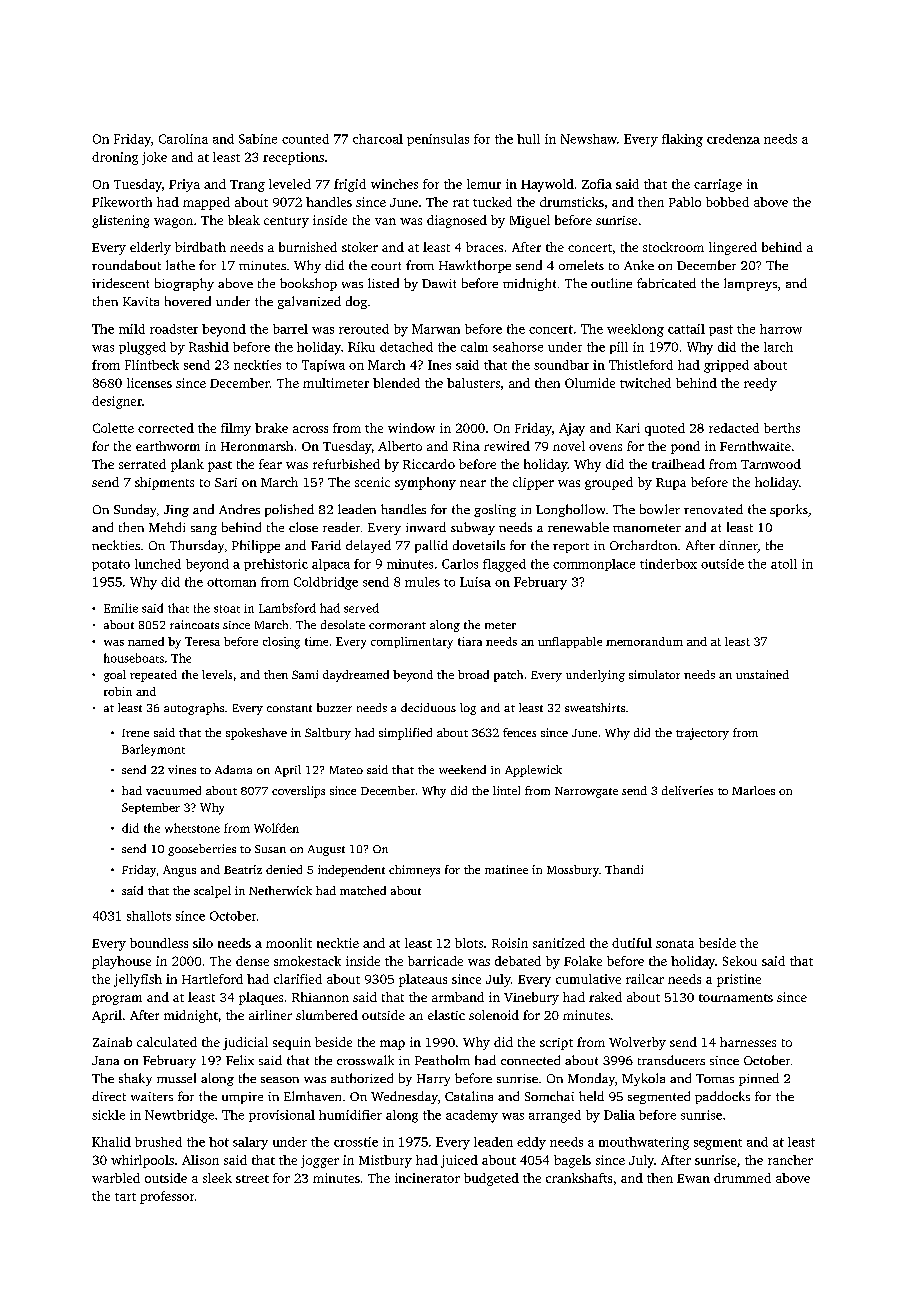 This page has width=908, height=1316. Describe the element at coordinates (142, 348) in the page. I see `plugged` at that location.
